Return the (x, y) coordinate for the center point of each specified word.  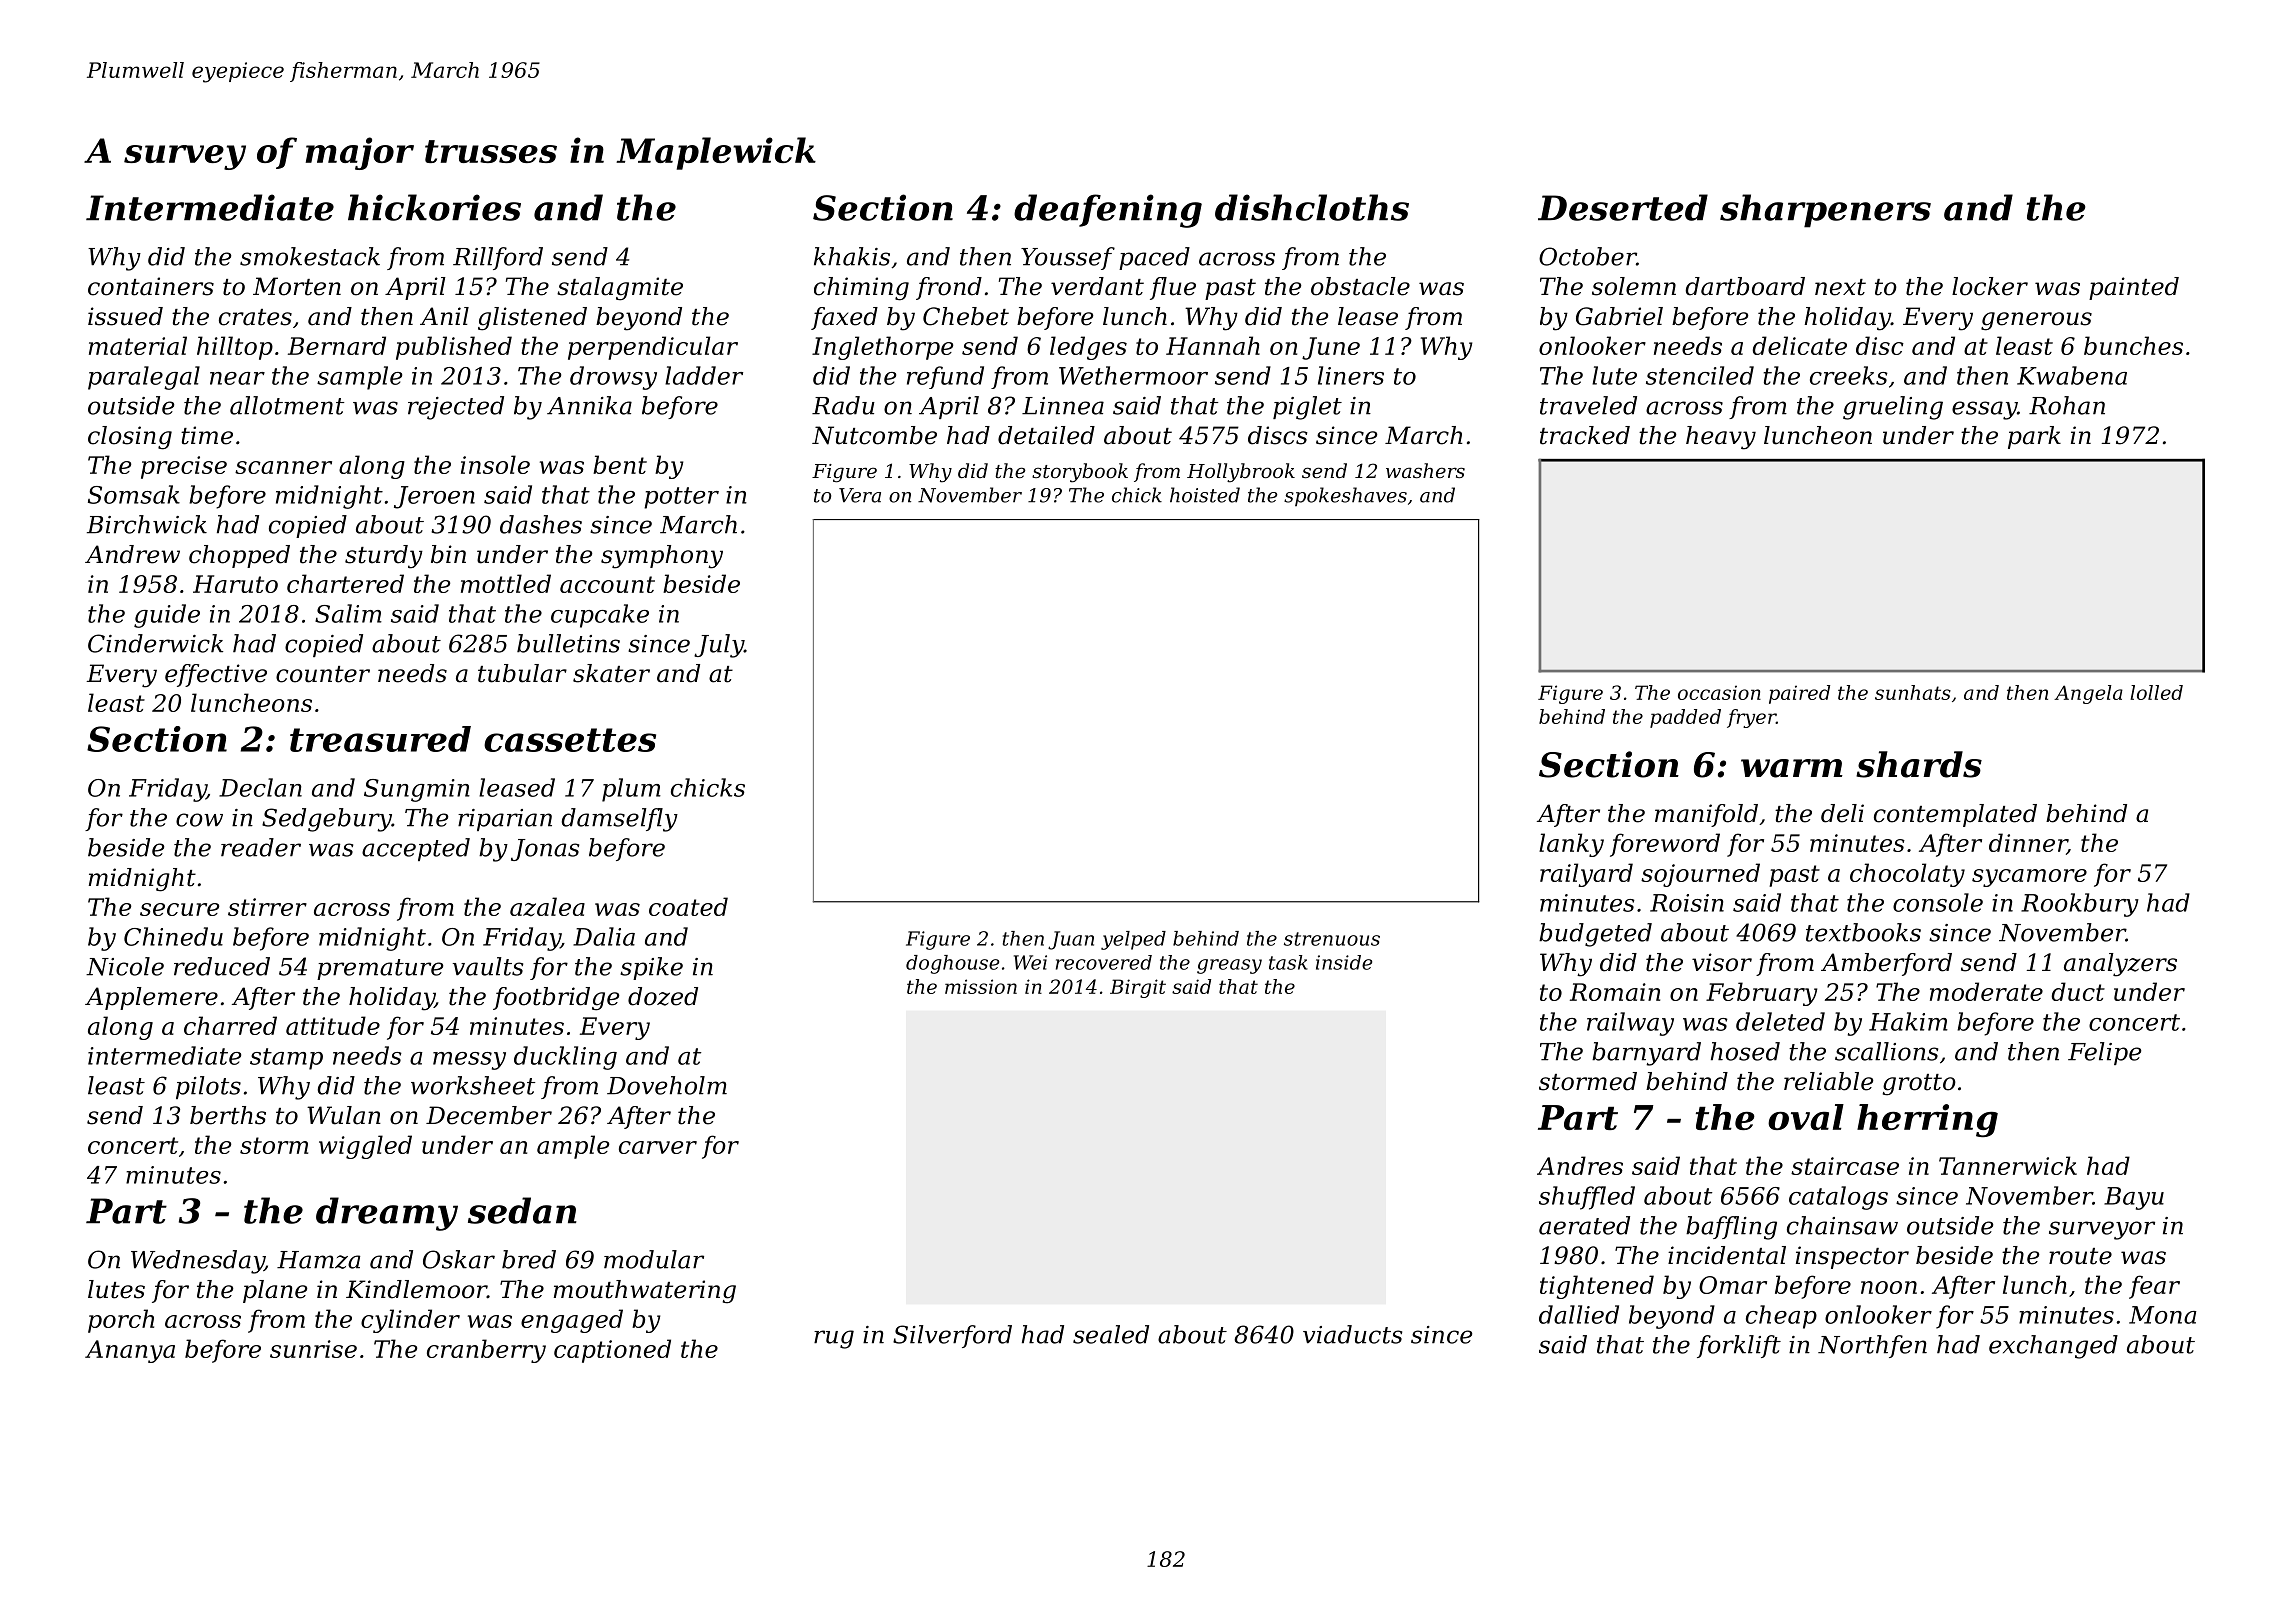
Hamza (318, 1260)
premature (380, 969)
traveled (1588, 405)
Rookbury (2080, 905)
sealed (1111, 1334)
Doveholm (667, 1085)
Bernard (337, 345)
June (1331, 348)
